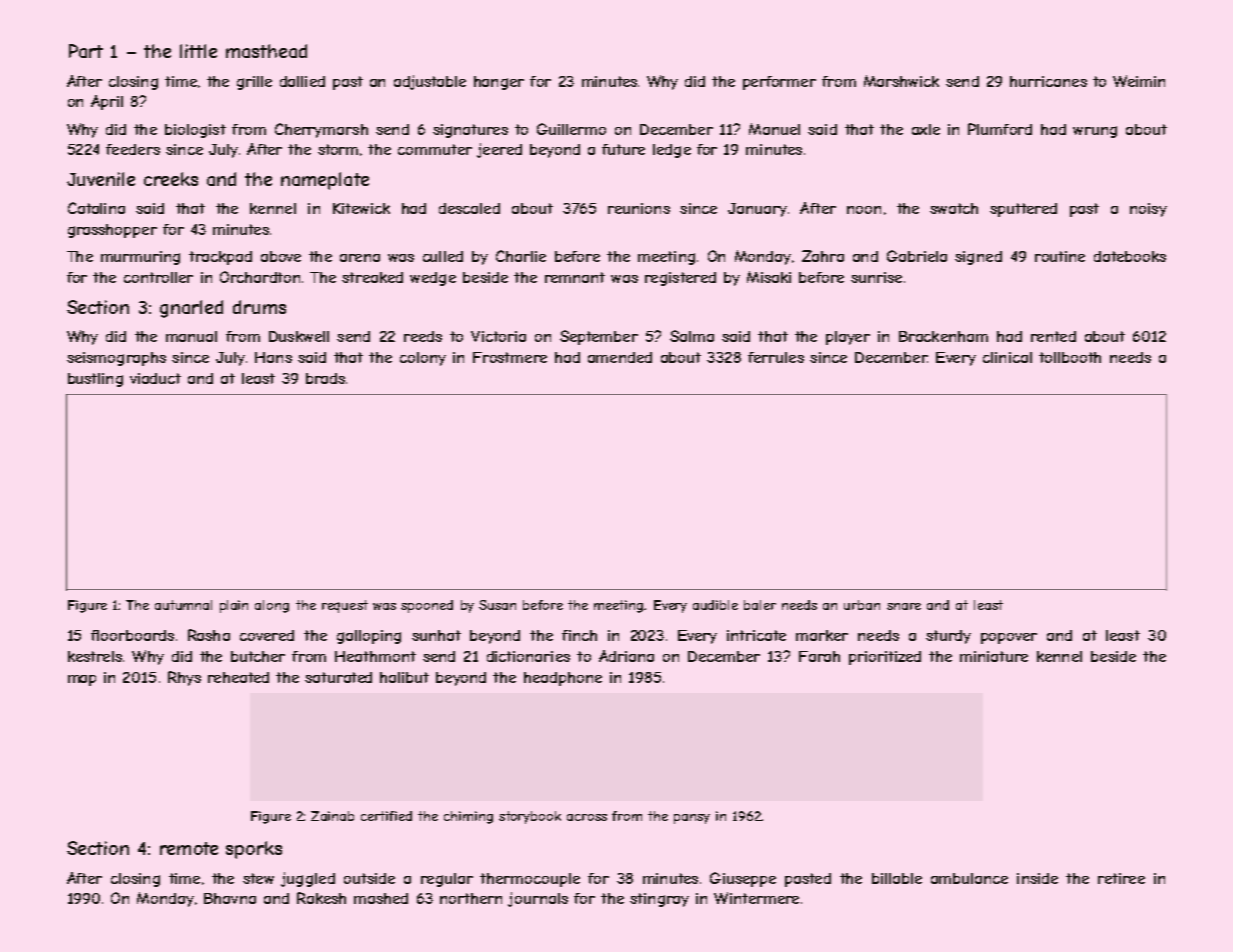 This page has height=952, width=1233. I want to click on mashed, so click(381, 898).
